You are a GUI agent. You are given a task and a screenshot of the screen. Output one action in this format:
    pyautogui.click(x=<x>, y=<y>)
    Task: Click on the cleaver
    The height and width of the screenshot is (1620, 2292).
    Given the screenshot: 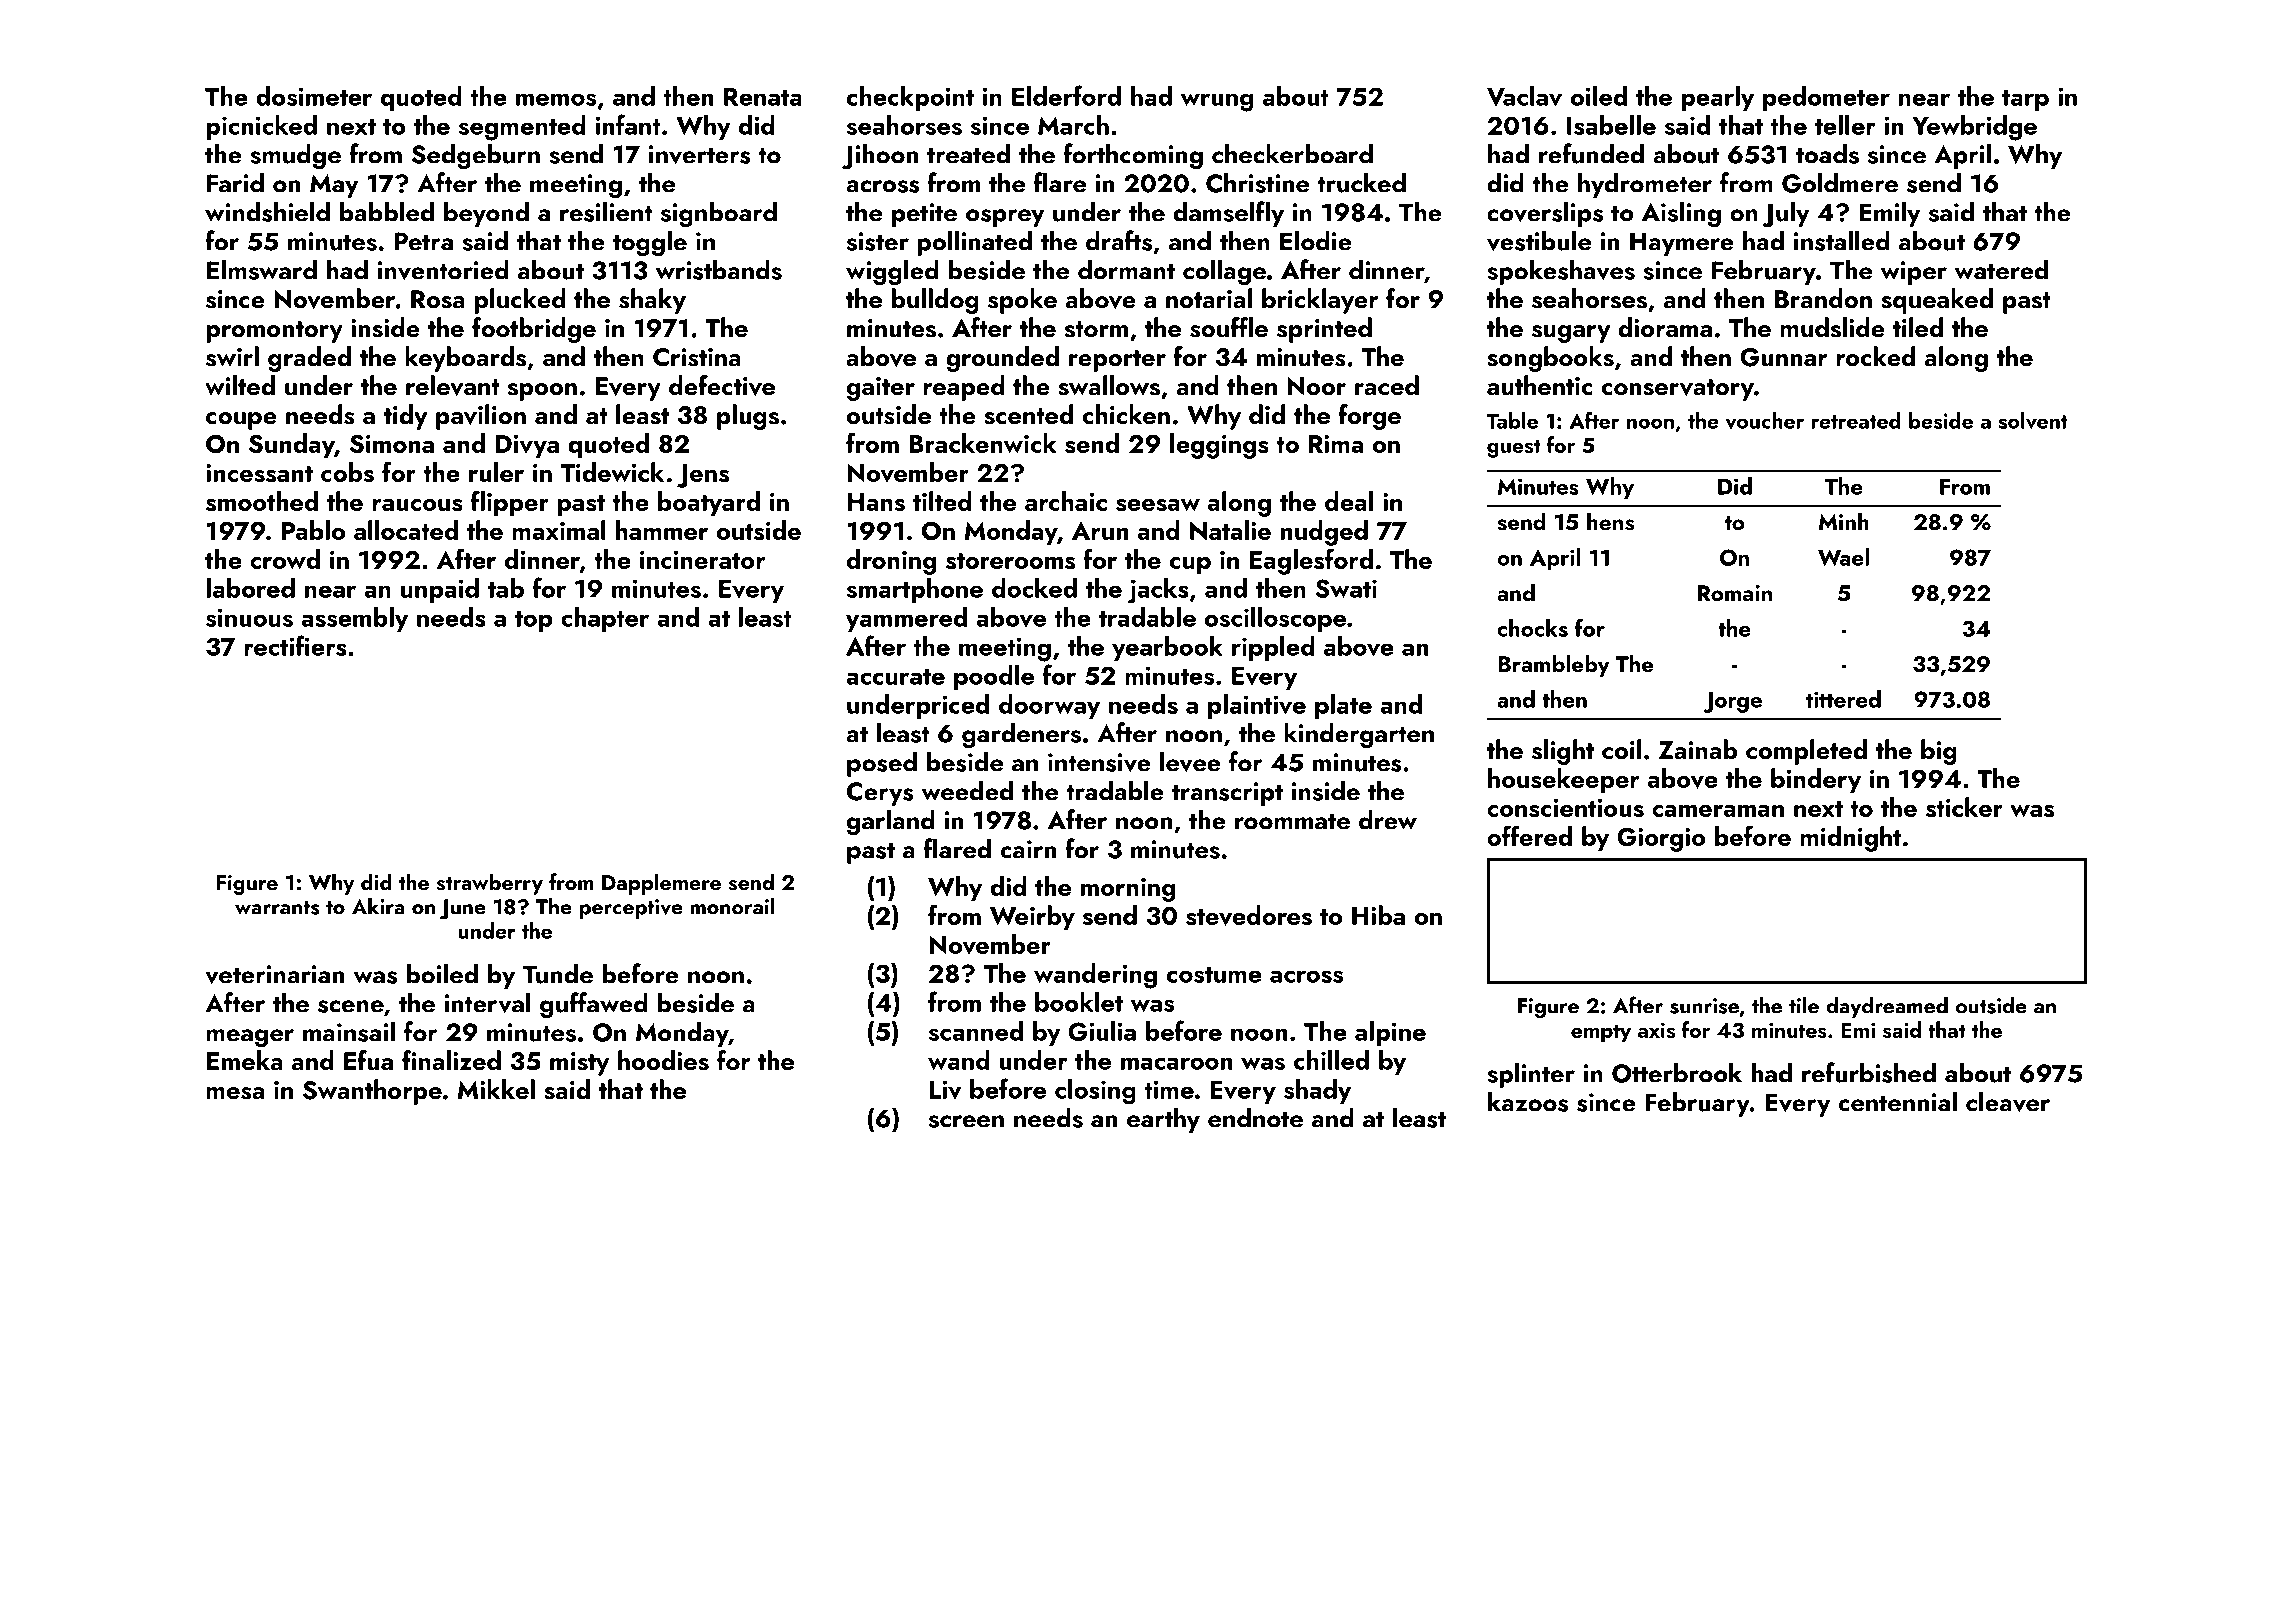 What is the action you would take?
    pyautogui.click(x=2008, y=1101)
